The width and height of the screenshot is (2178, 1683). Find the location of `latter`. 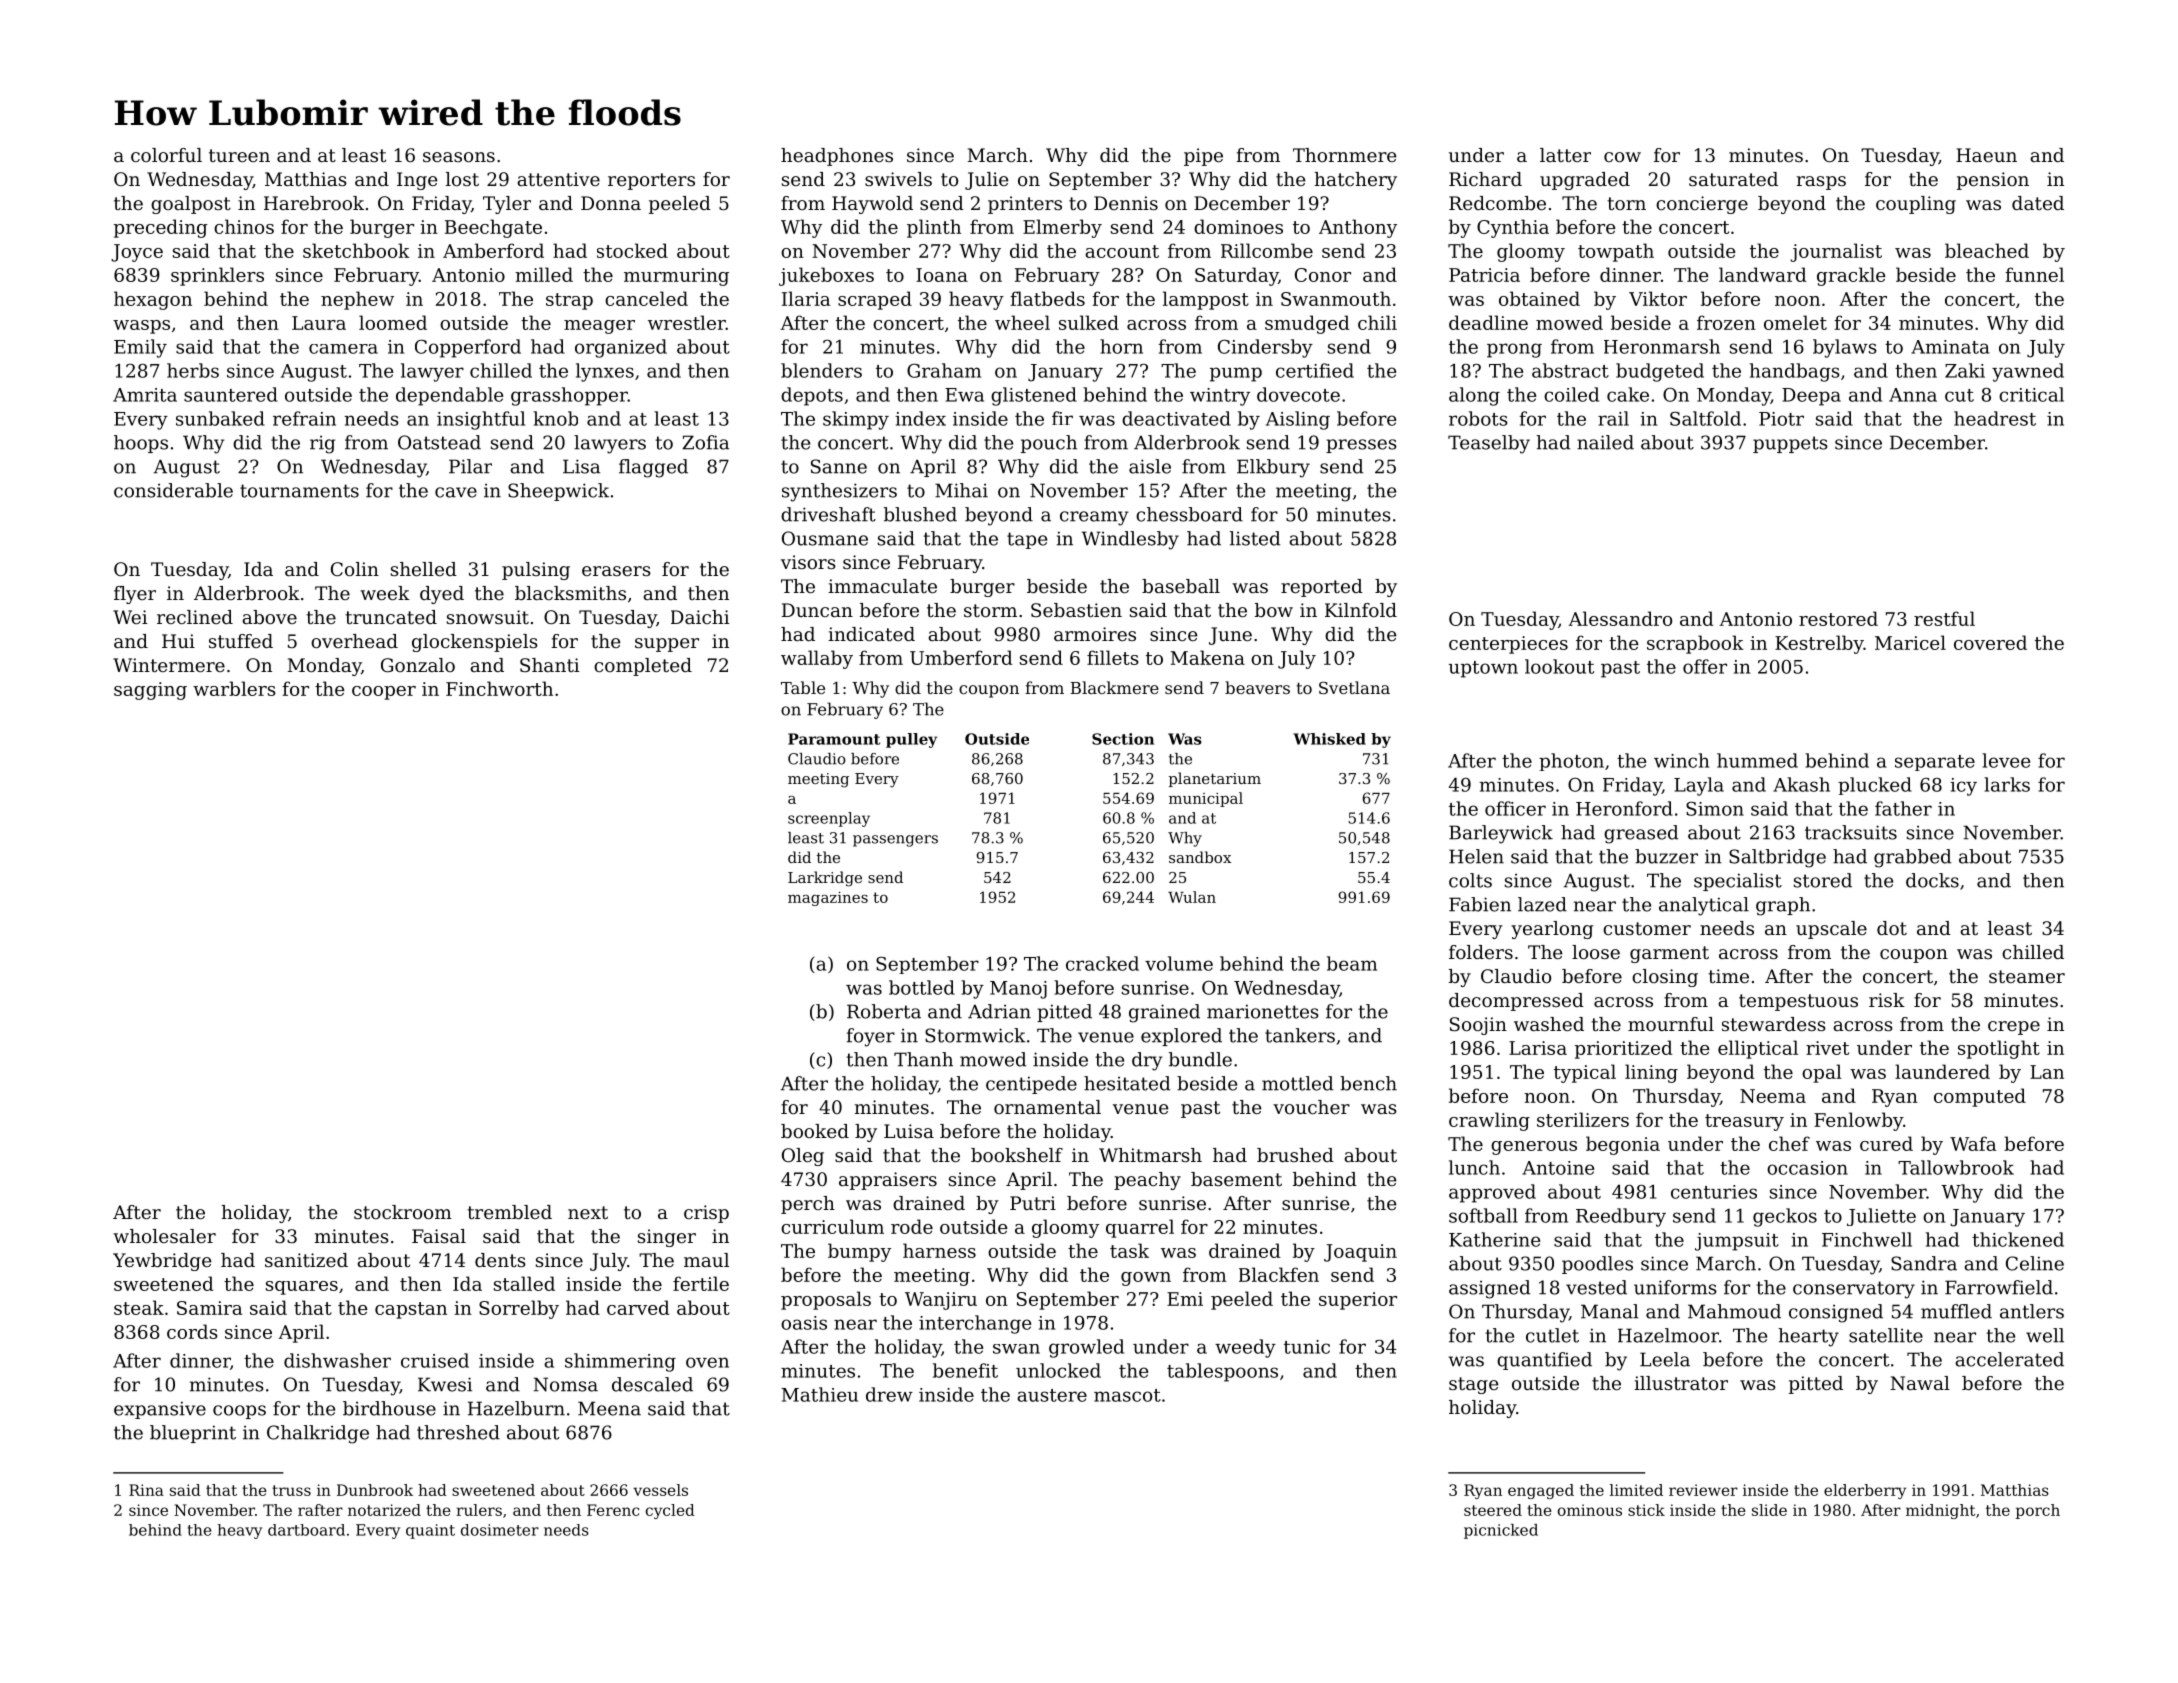

latter is located at coordinates (1565, 155).
